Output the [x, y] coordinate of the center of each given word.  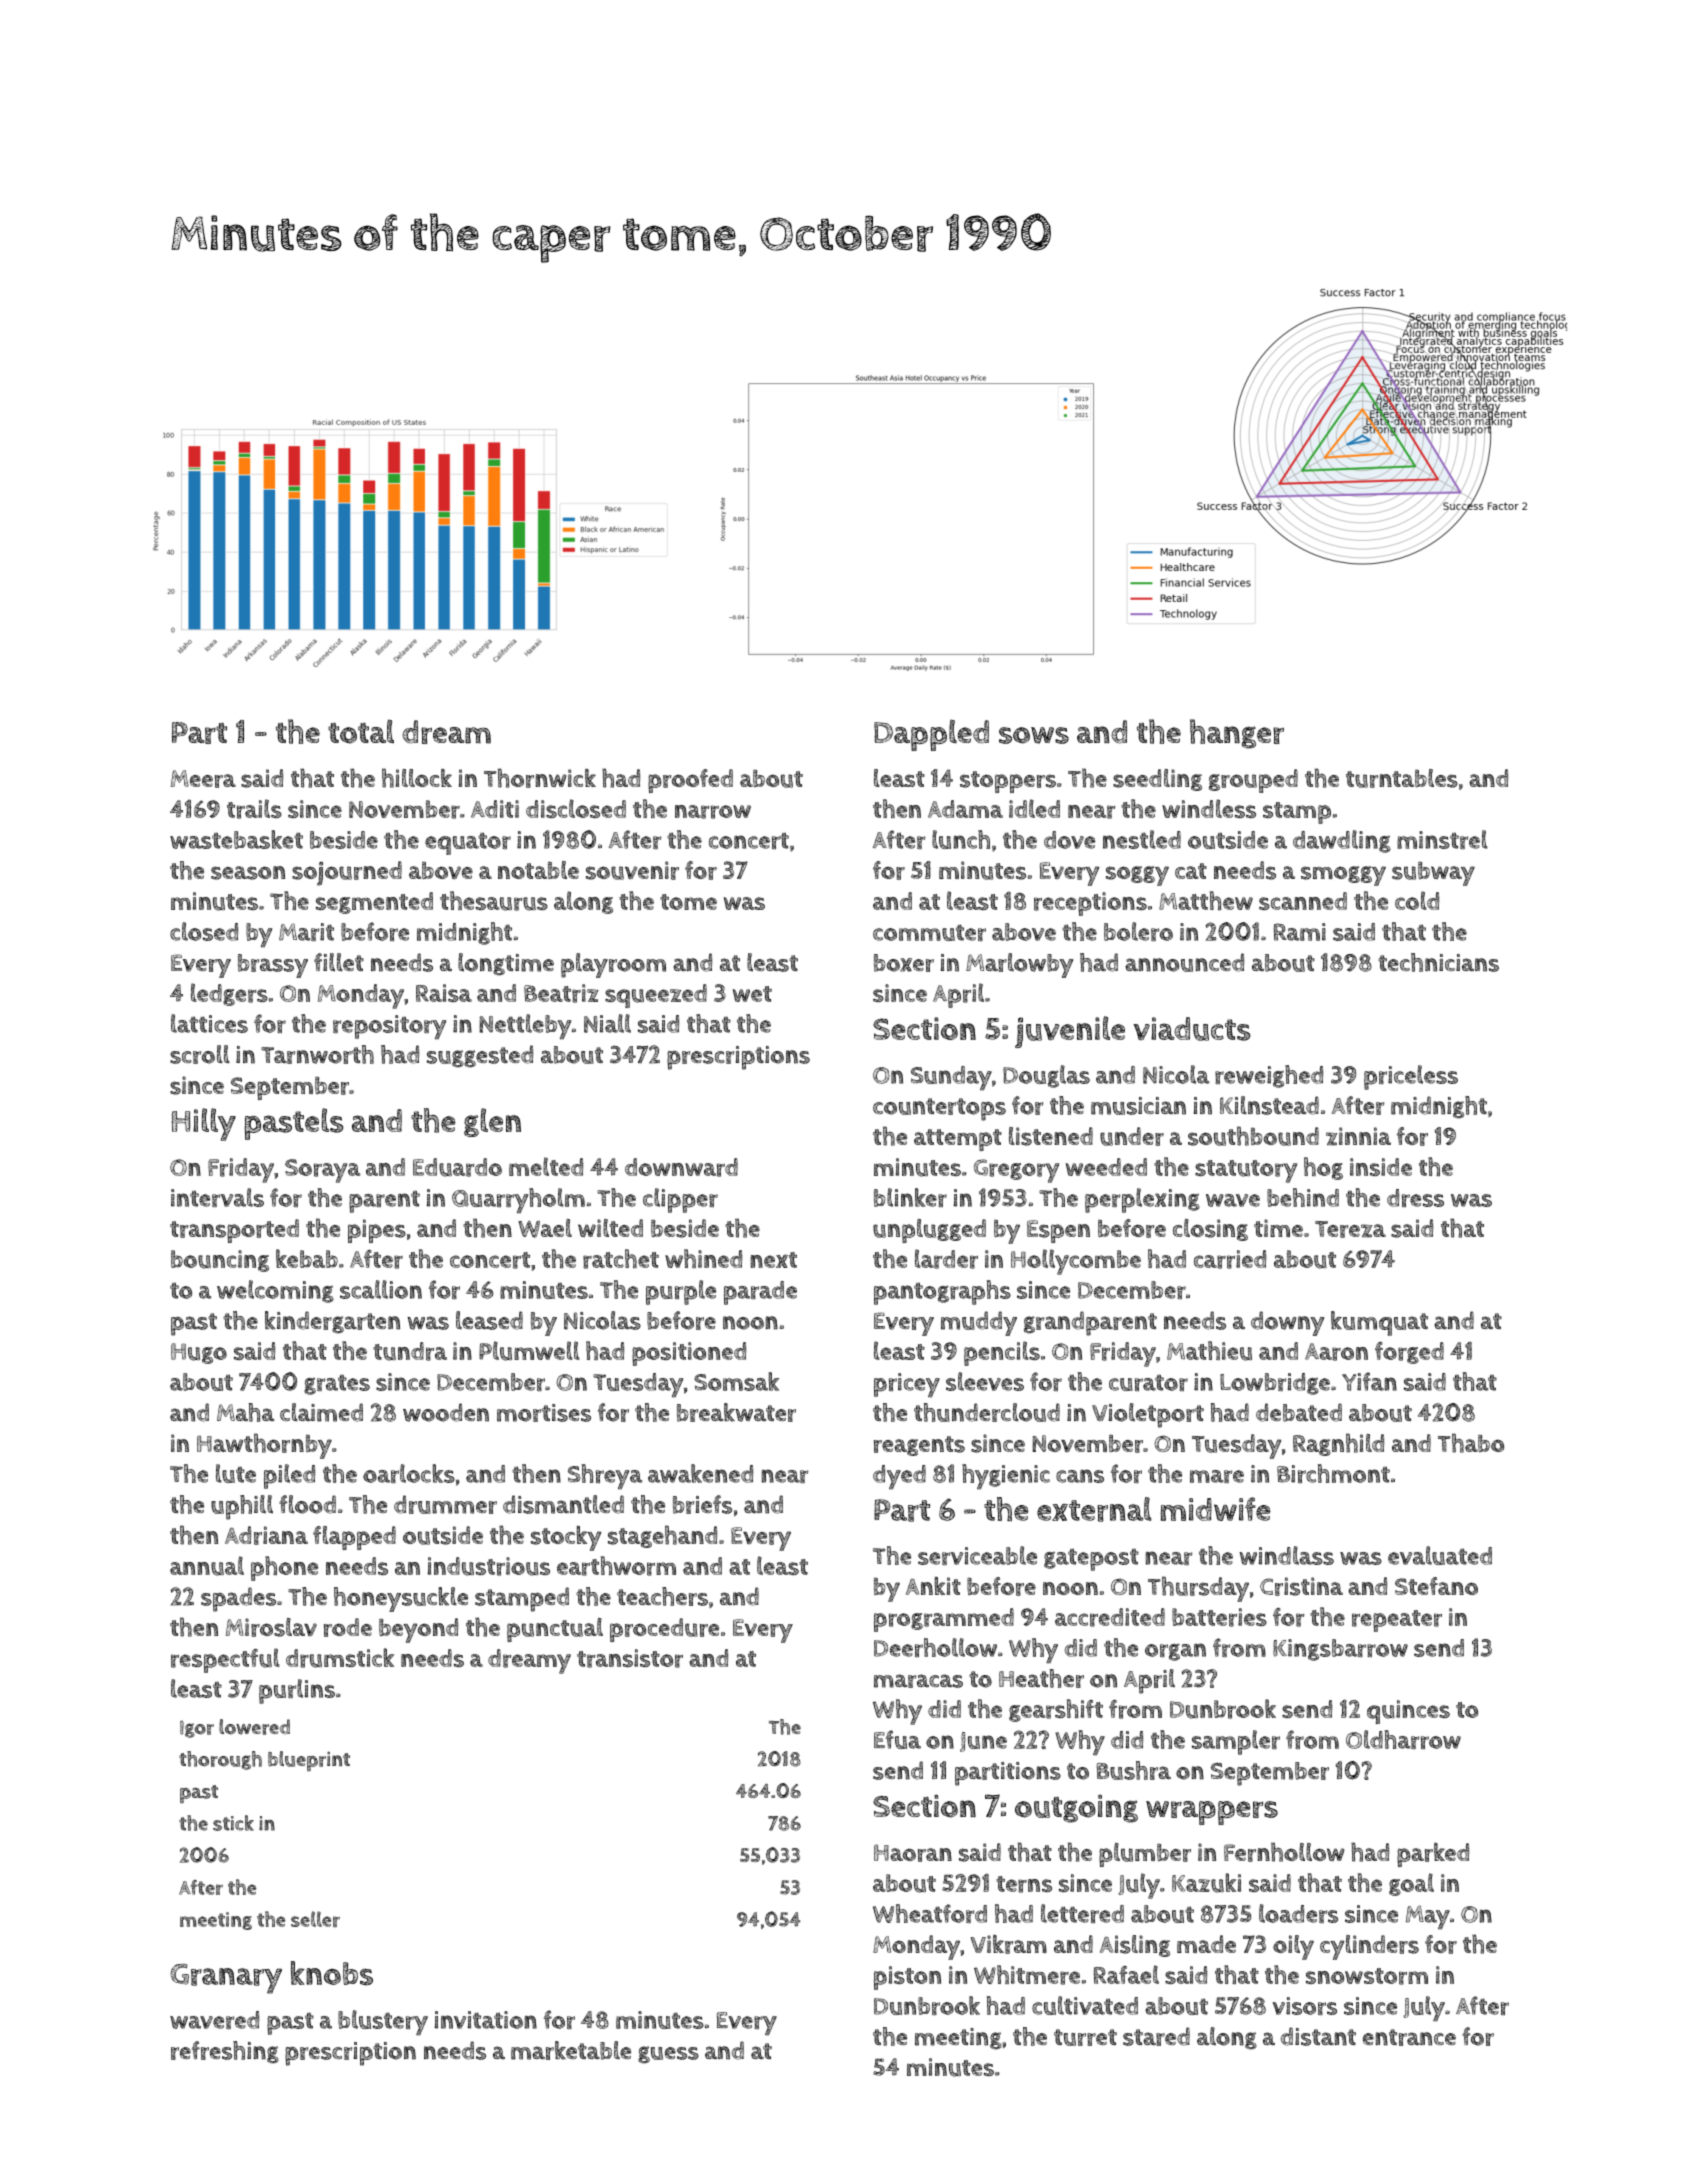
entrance [1409, 2037]
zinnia [1358, 1136]
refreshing [225, 2052]
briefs [702, 1504]
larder [946, 1259]
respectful [225, 1660]
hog [1323, 1168]
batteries [1219, 1617]
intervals [217, 1197]
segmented [374, 903]
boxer [904, 963]
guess [668, 2055]
